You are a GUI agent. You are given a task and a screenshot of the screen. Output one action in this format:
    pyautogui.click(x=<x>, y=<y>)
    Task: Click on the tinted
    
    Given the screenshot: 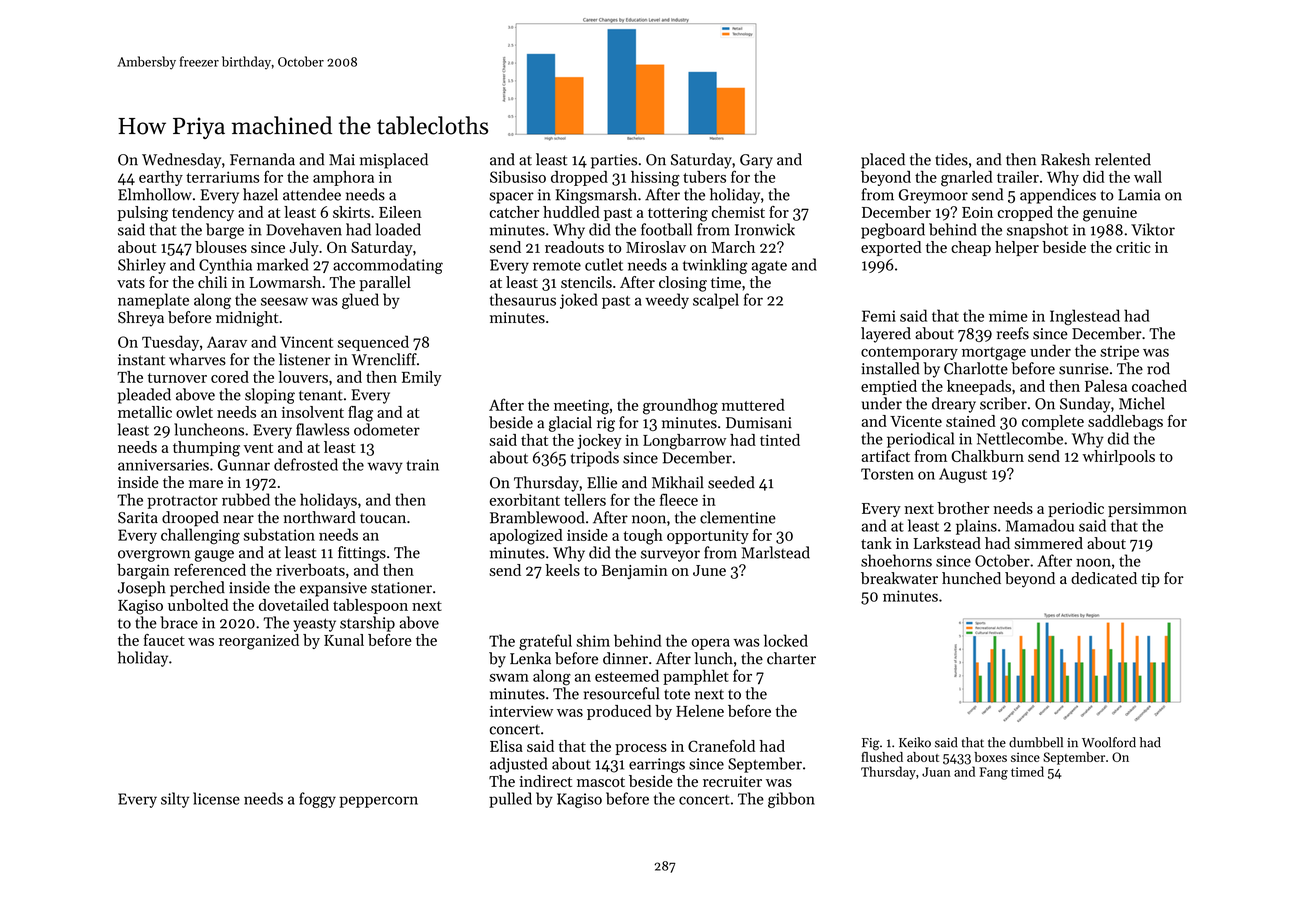 What is the action you would take?
    pyautogui.click(x=780, y=440)
